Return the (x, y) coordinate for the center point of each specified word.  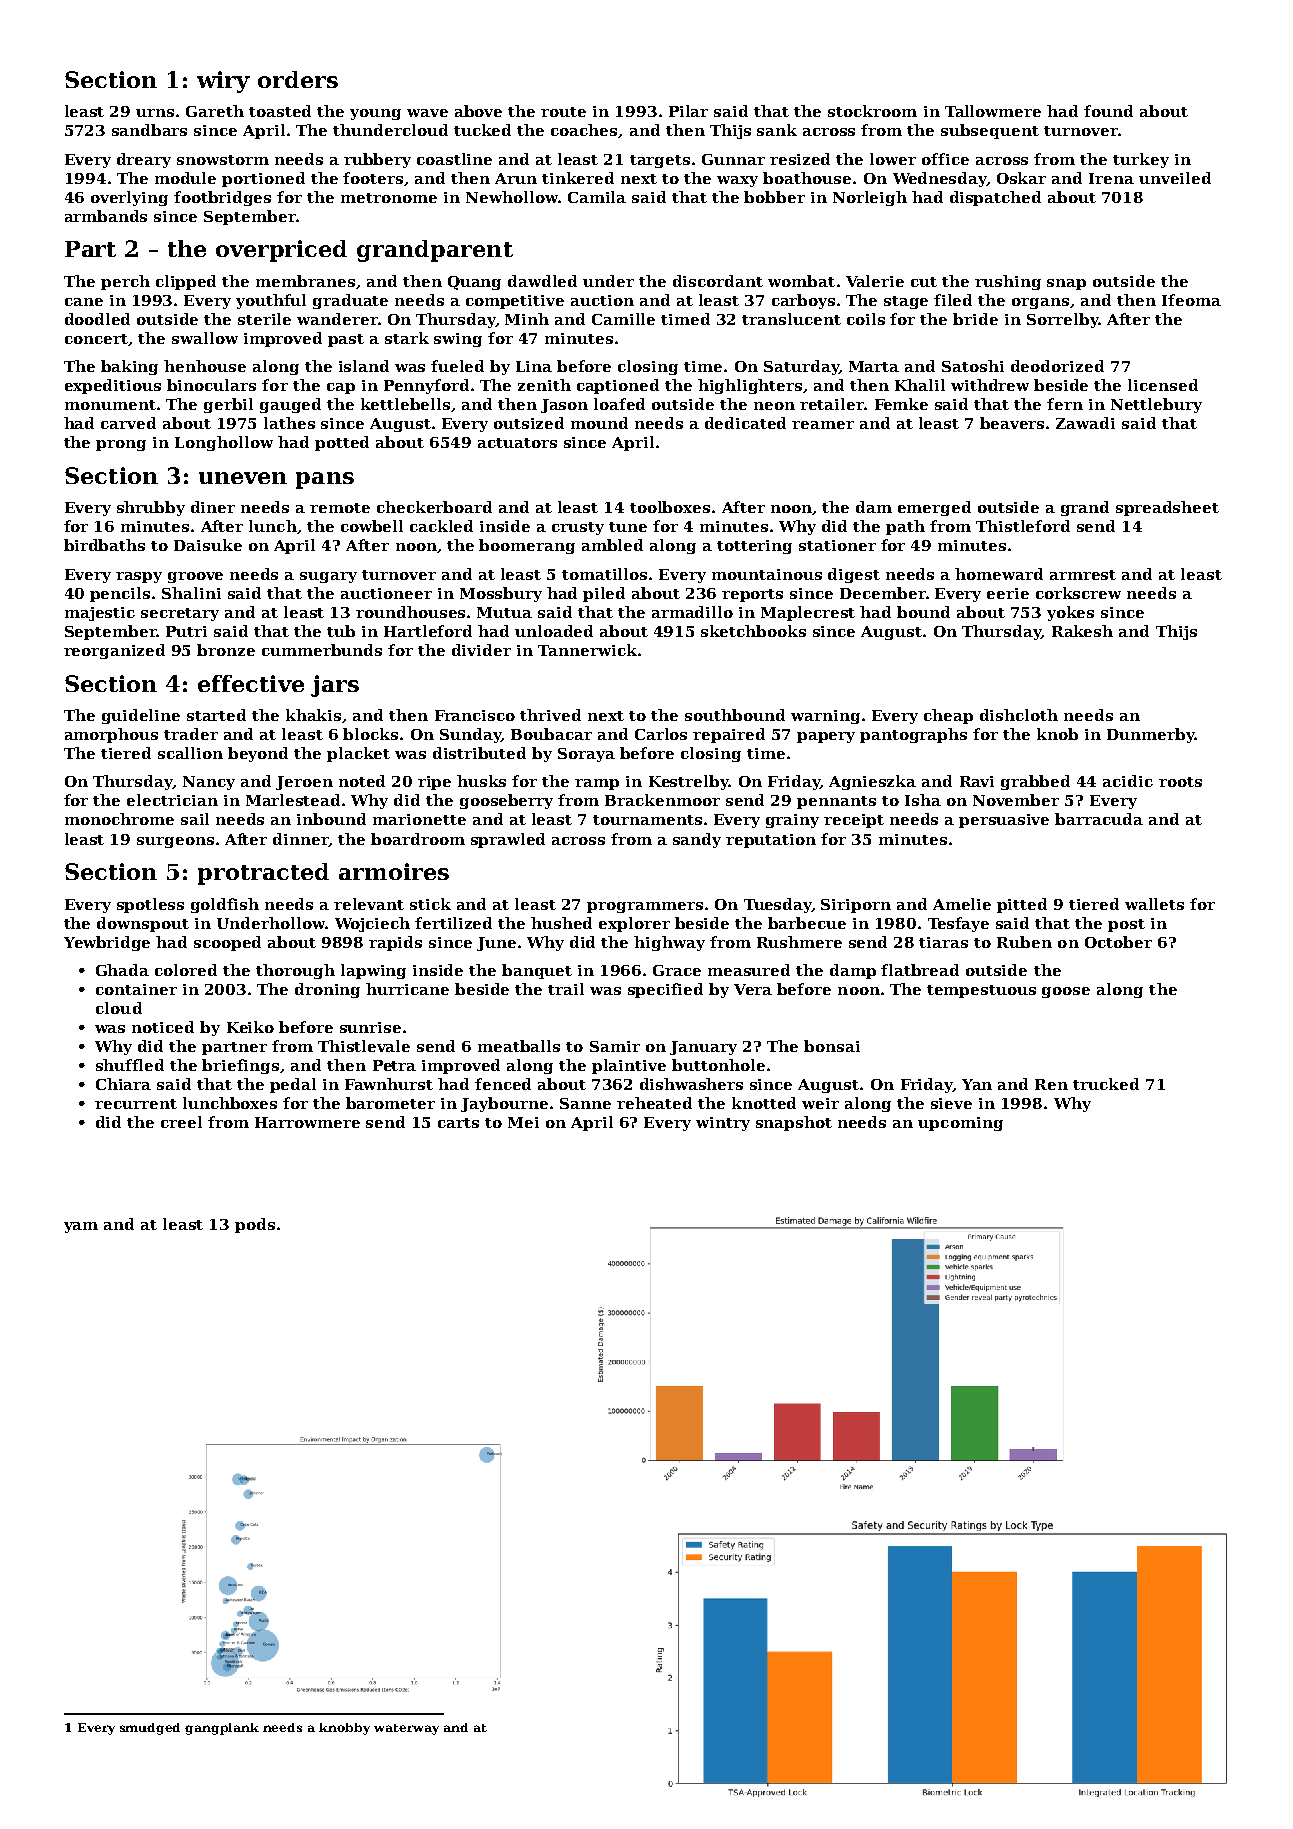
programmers (645, 907)
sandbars (149, 130)
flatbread (920, 970)
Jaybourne (504, 1104)
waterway (406, 1729)
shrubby (151, 508)
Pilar (688, 111)
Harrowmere (307, 1122)
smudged (150, 1729)
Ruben (1024, 942)
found (1108, 111)
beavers (1012, 423)
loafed (619, 404)
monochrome (119, 819)
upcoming (960, 1124)
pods (255, 1225)
